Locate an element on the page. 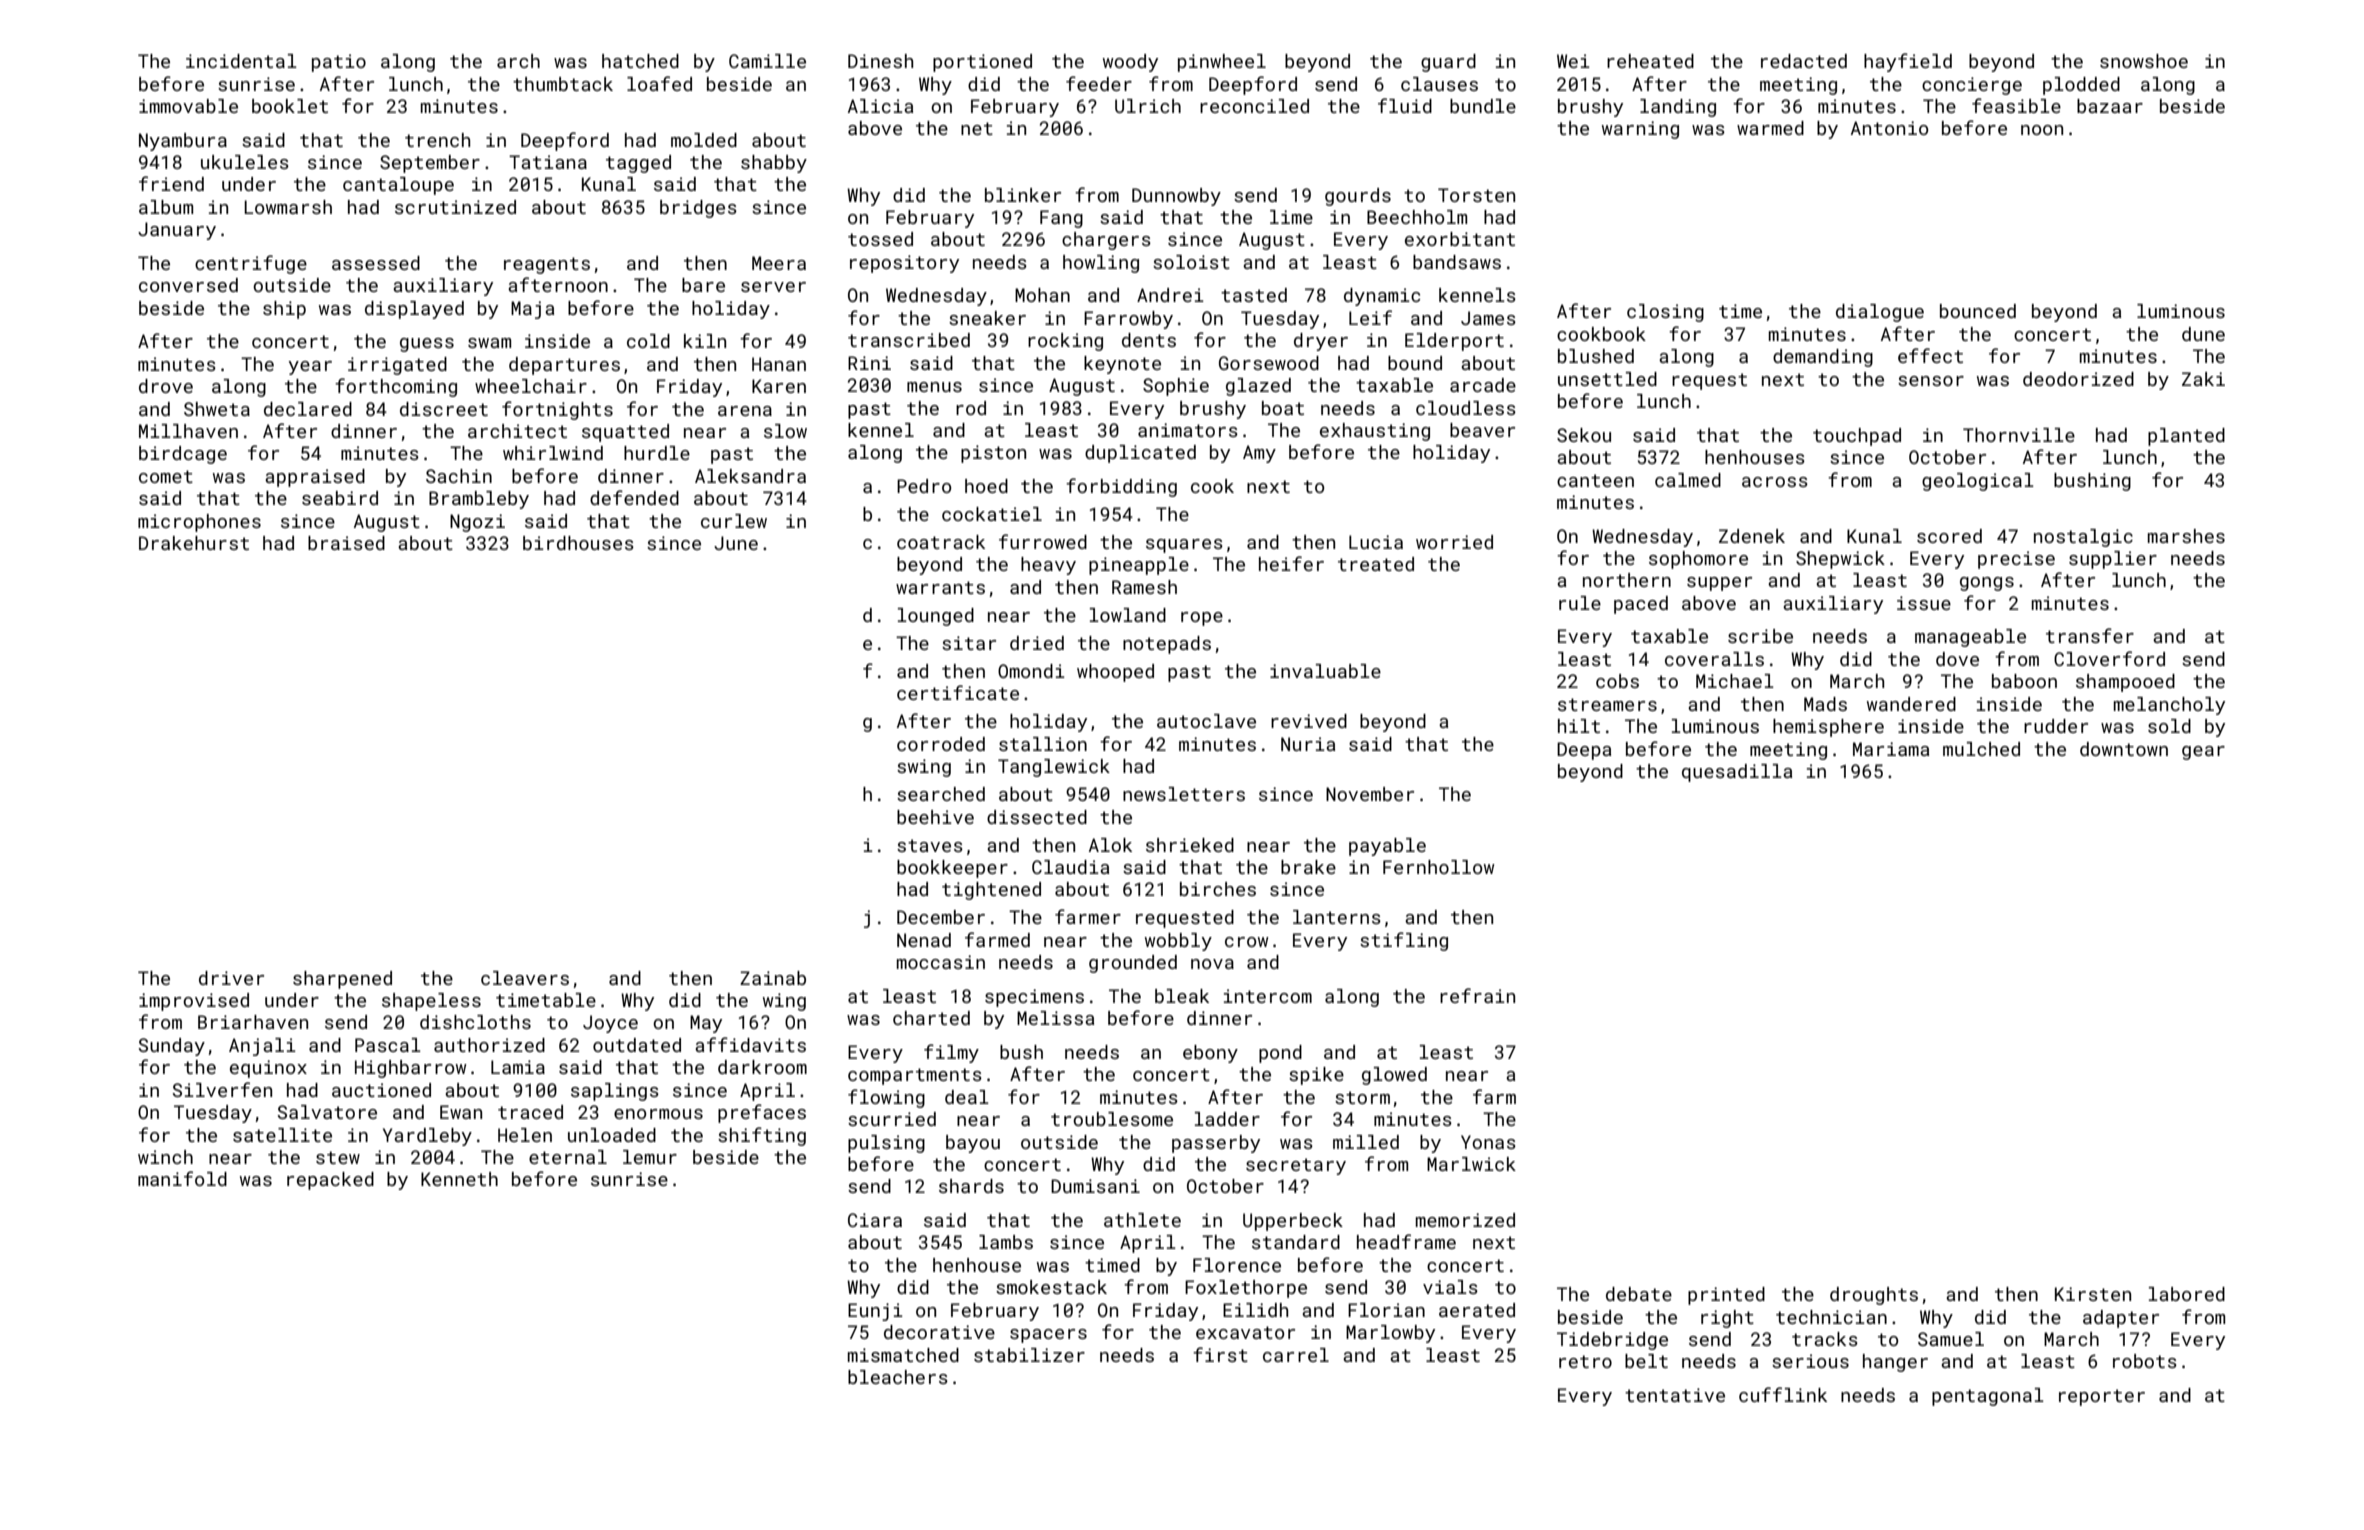  hatched is located at coordinates (640, 61).
